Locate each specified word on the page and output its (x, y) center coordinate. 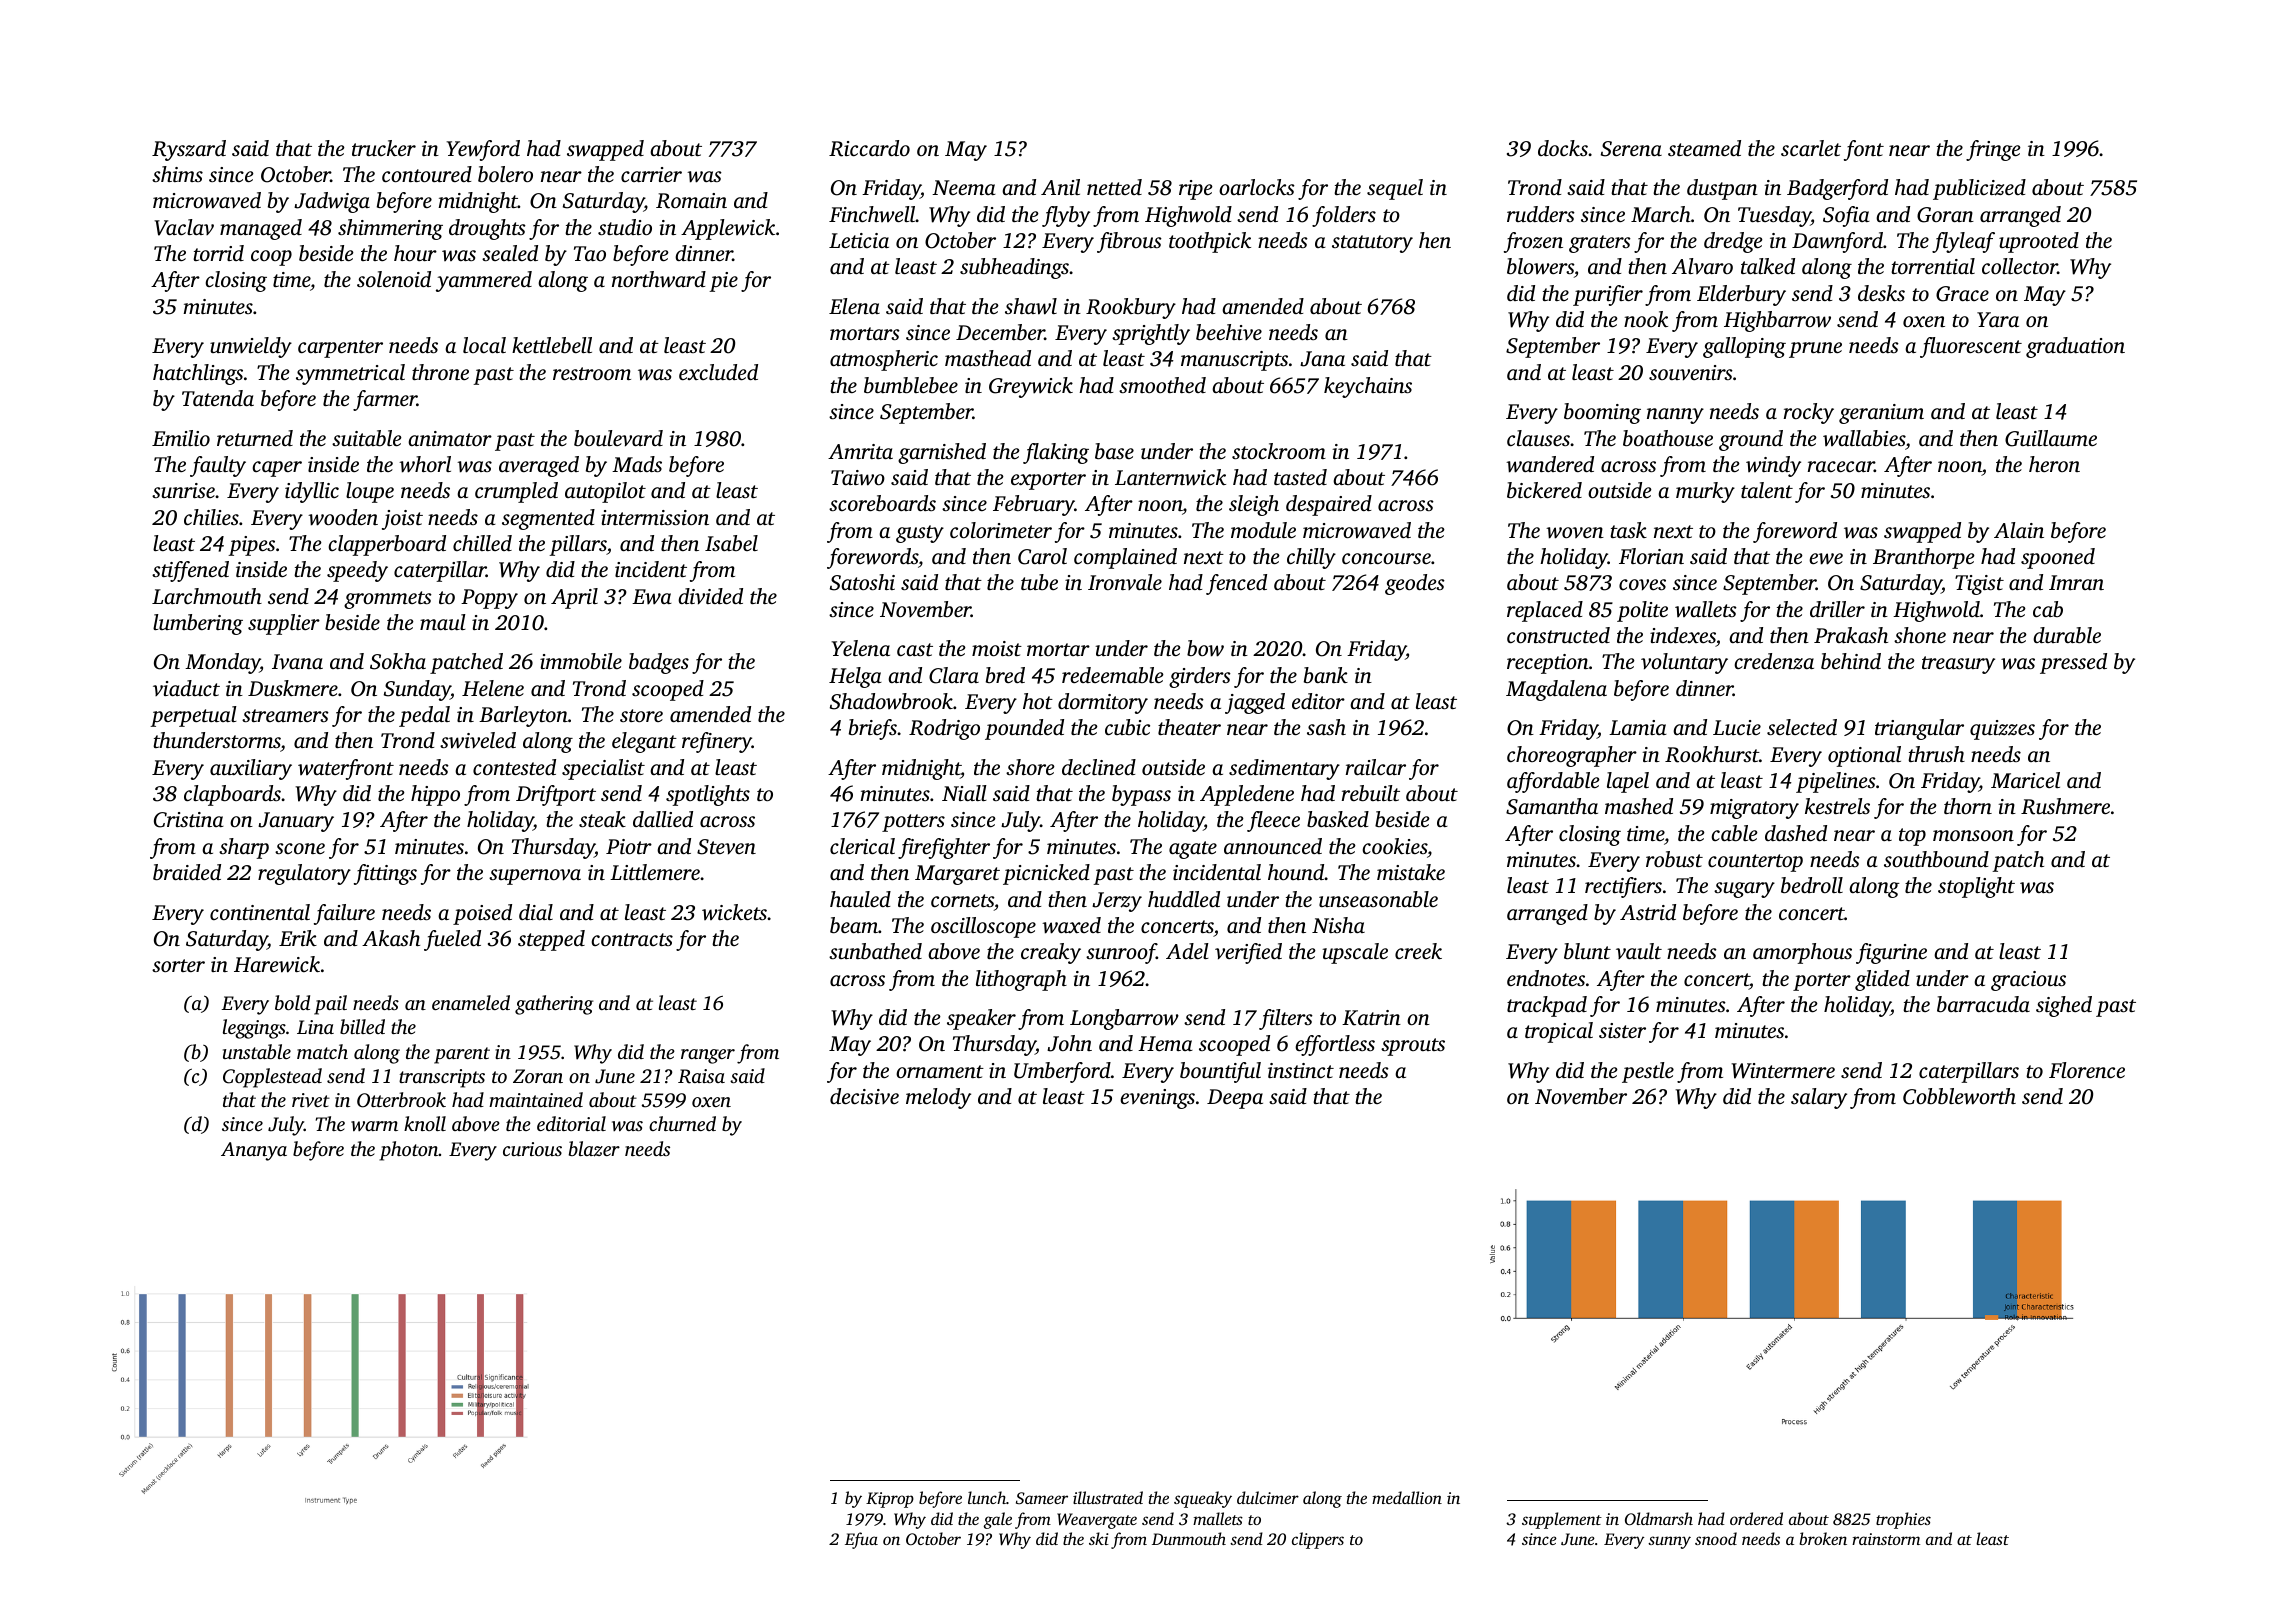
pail (330, 1005)
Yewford (483, 150)
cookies (1394, 846)
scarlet (1811, 148)
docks (1563, 148)
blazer (594, 1149)
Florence (2087, 1070)
